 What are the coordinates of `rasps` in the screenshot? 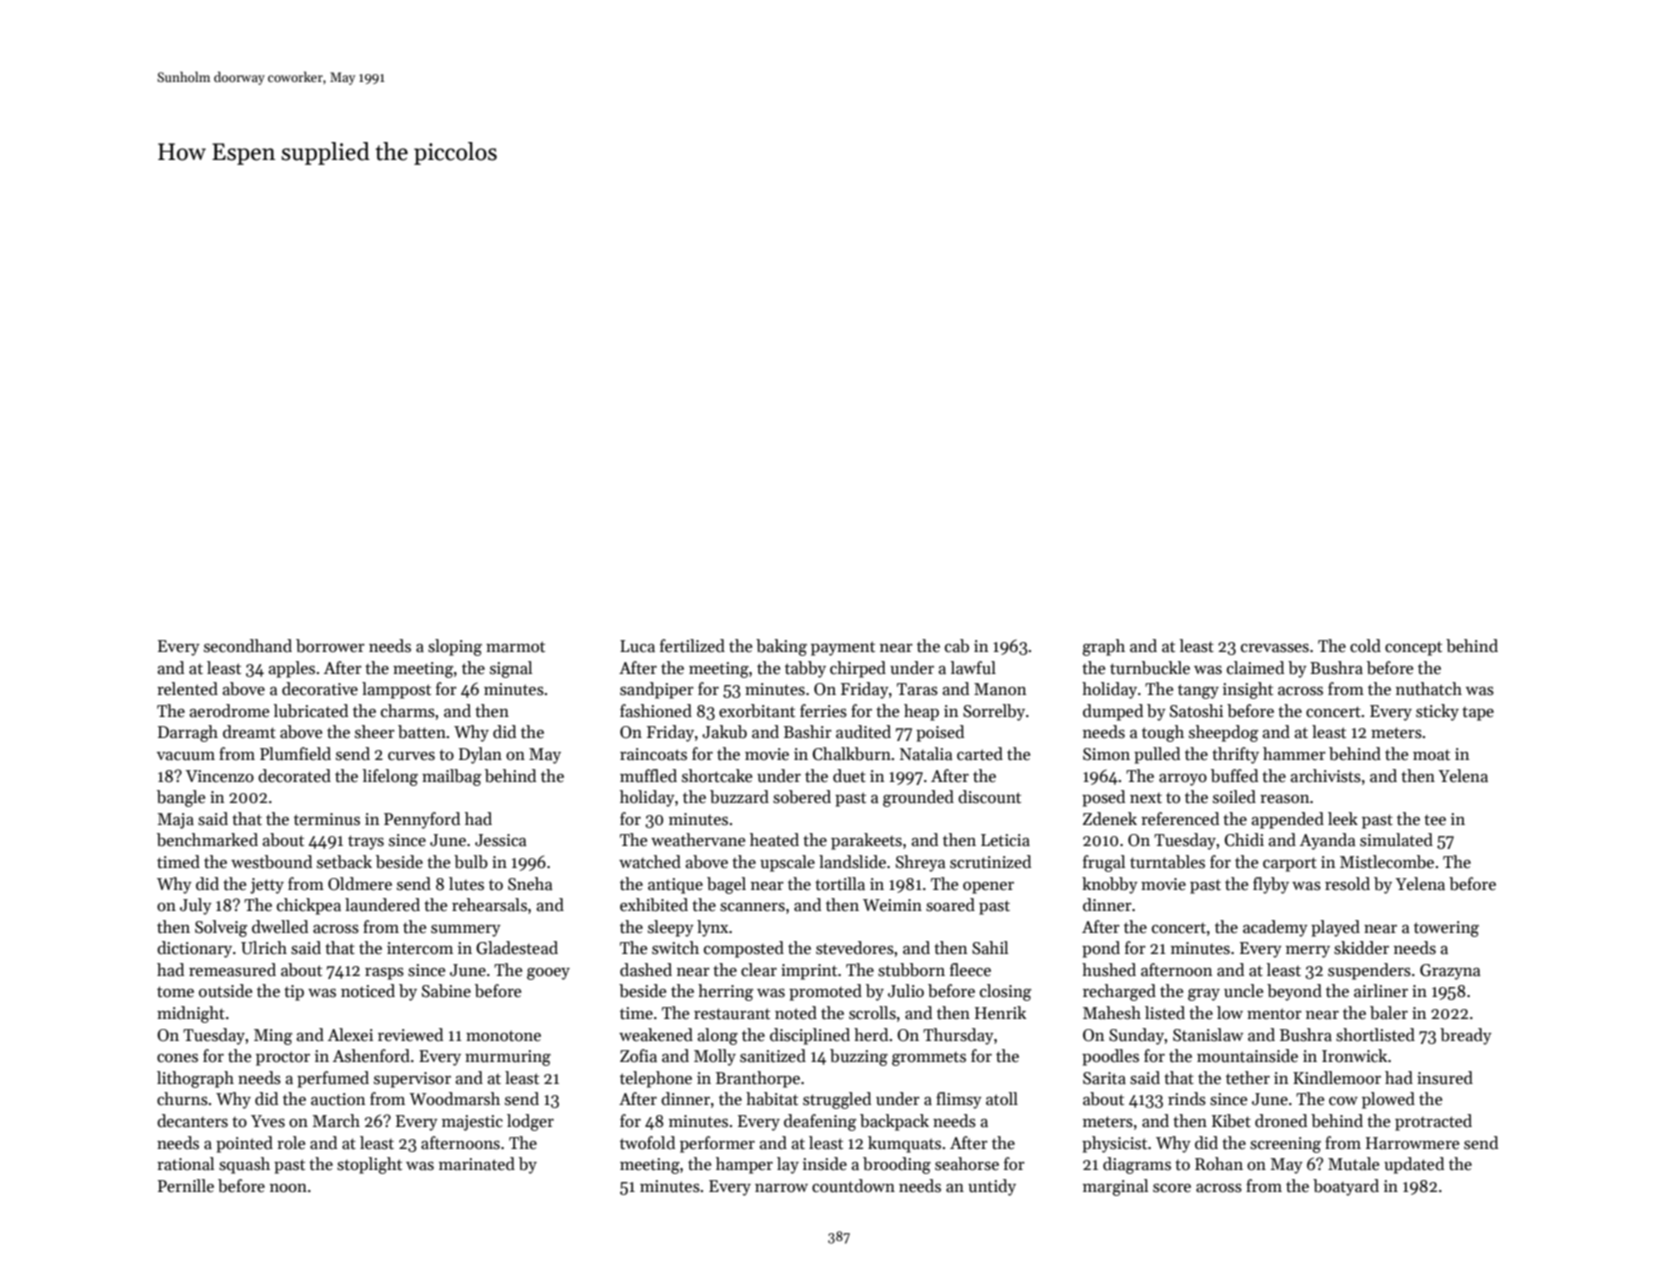 It's located at (384, 974).
